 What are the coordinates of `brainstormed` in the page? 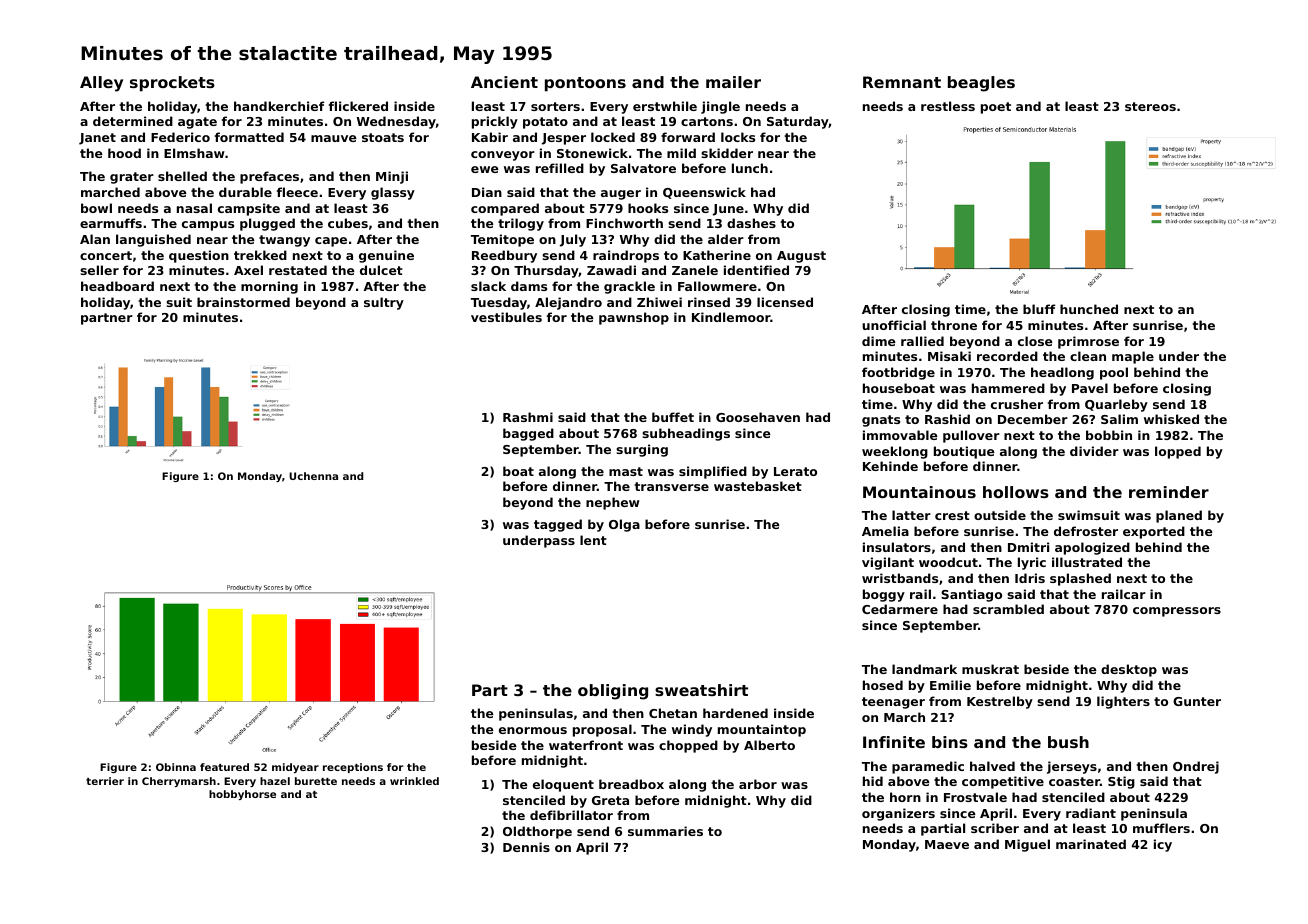 It's located at (243, 302).
